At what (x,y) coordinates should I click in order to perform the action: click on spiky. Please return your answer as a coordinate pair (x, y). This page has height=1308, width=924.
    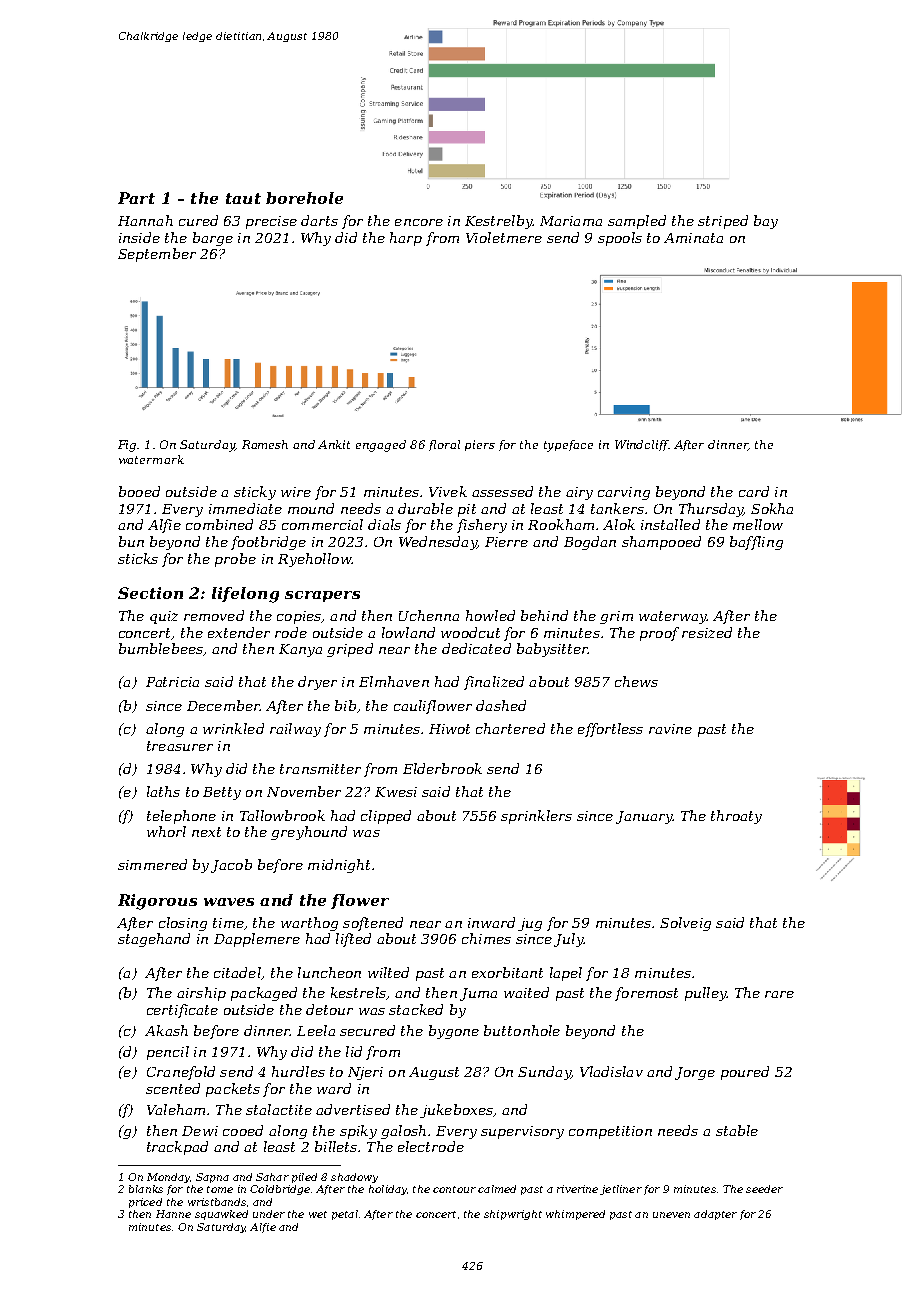
    Looking at the image, I should click on (358, 1132).
